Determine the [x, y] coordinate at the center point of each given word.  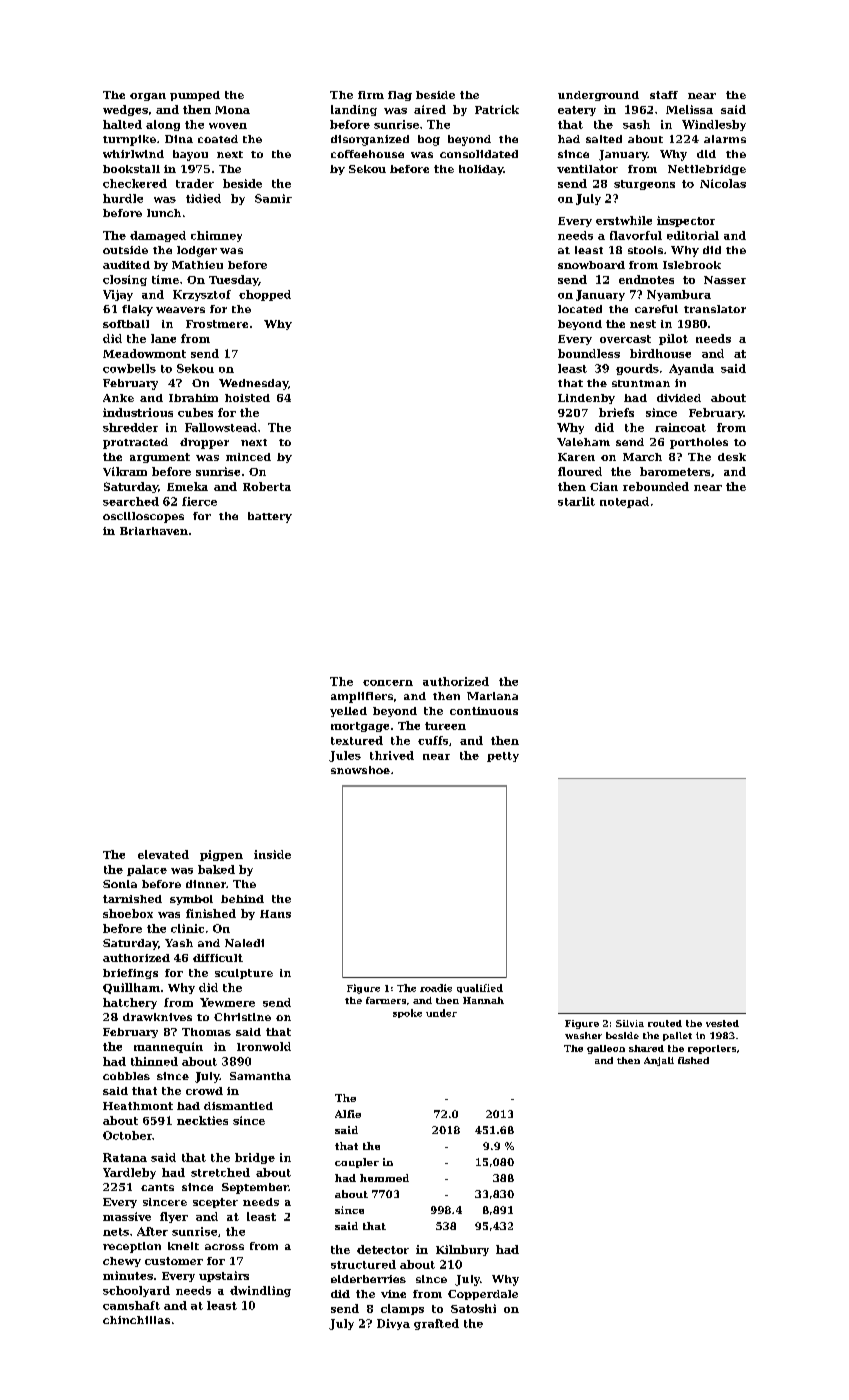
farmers [386, 1000]
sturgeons [644, 185]
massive [127, 1216]
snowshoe [360, 770]
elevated [163, 854]
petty [503, 757]
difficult [218, 958]
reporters [712, 1049]
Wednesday [253, 384]
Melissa [689, 109]
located [580, 309]
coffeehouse [367, 154]
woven [228, 126]
